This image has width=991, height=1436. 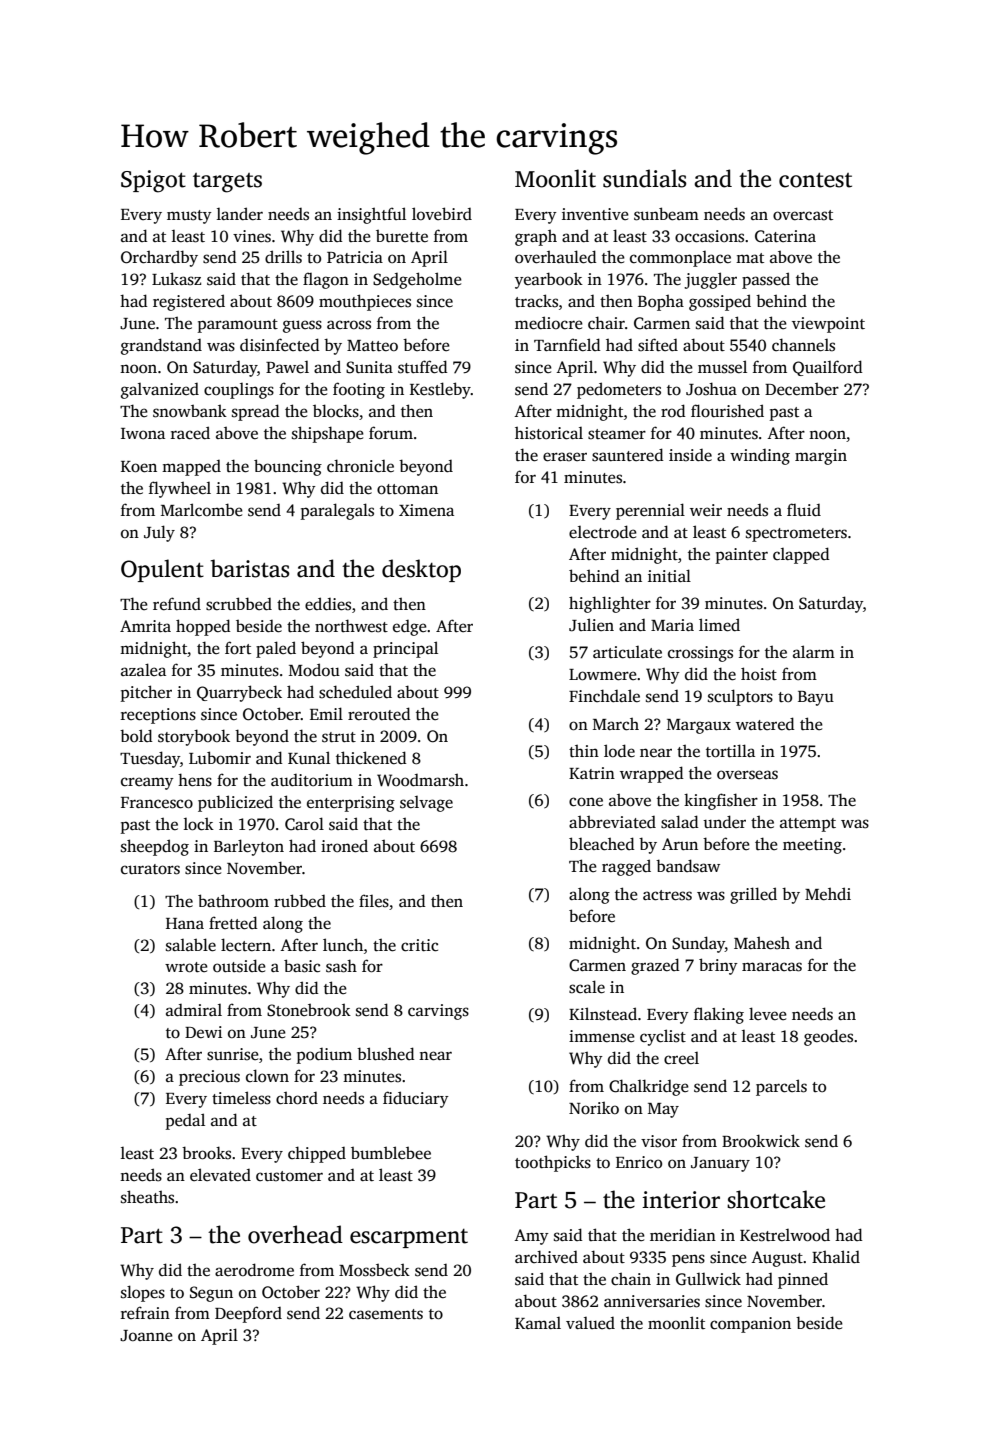 I want to click on brooks, so click(x=206, y=1153).
